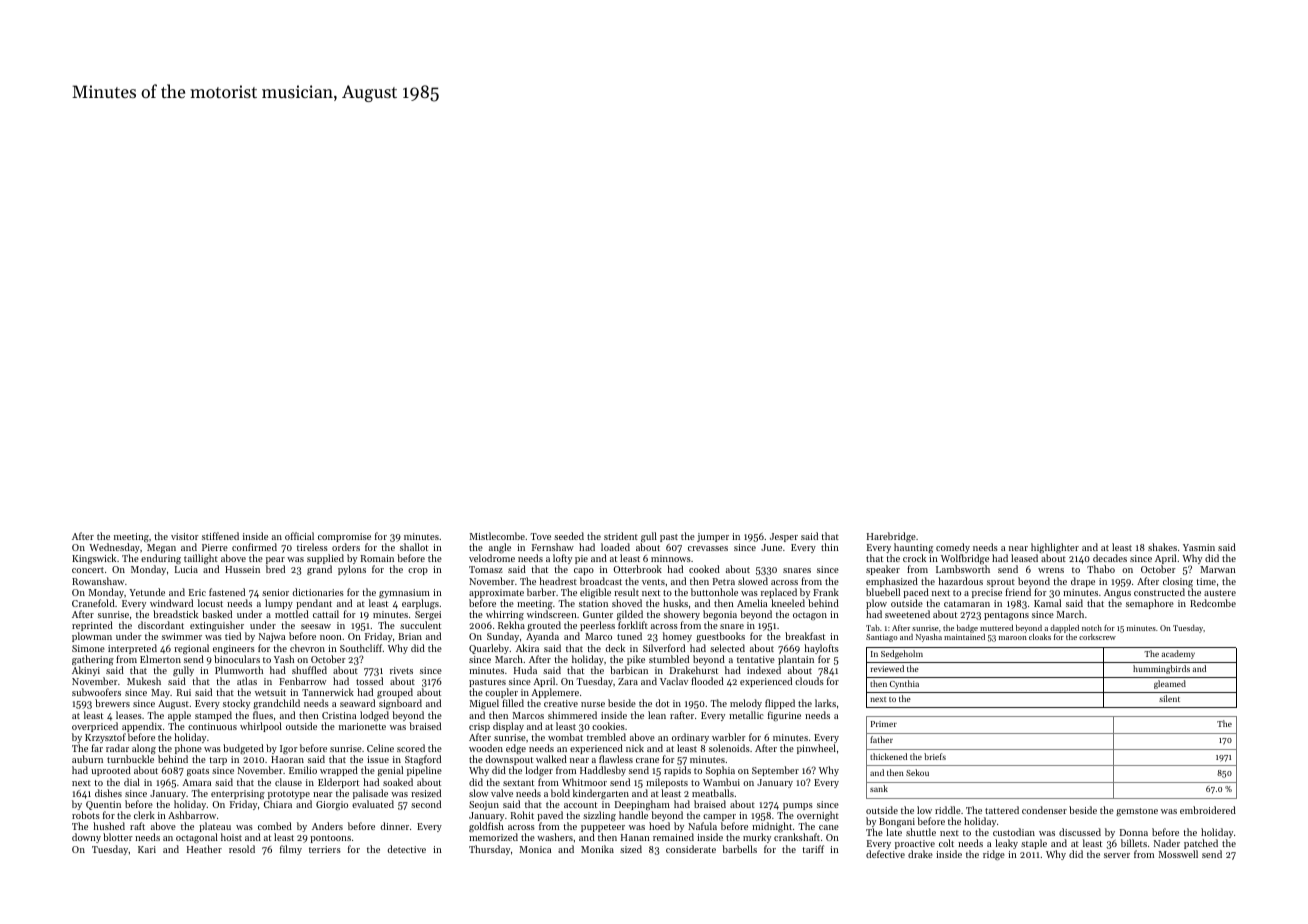  What do you see at coordinates (325, 849) in the document?
I see `terriers` at bounding box center [325, 849].
